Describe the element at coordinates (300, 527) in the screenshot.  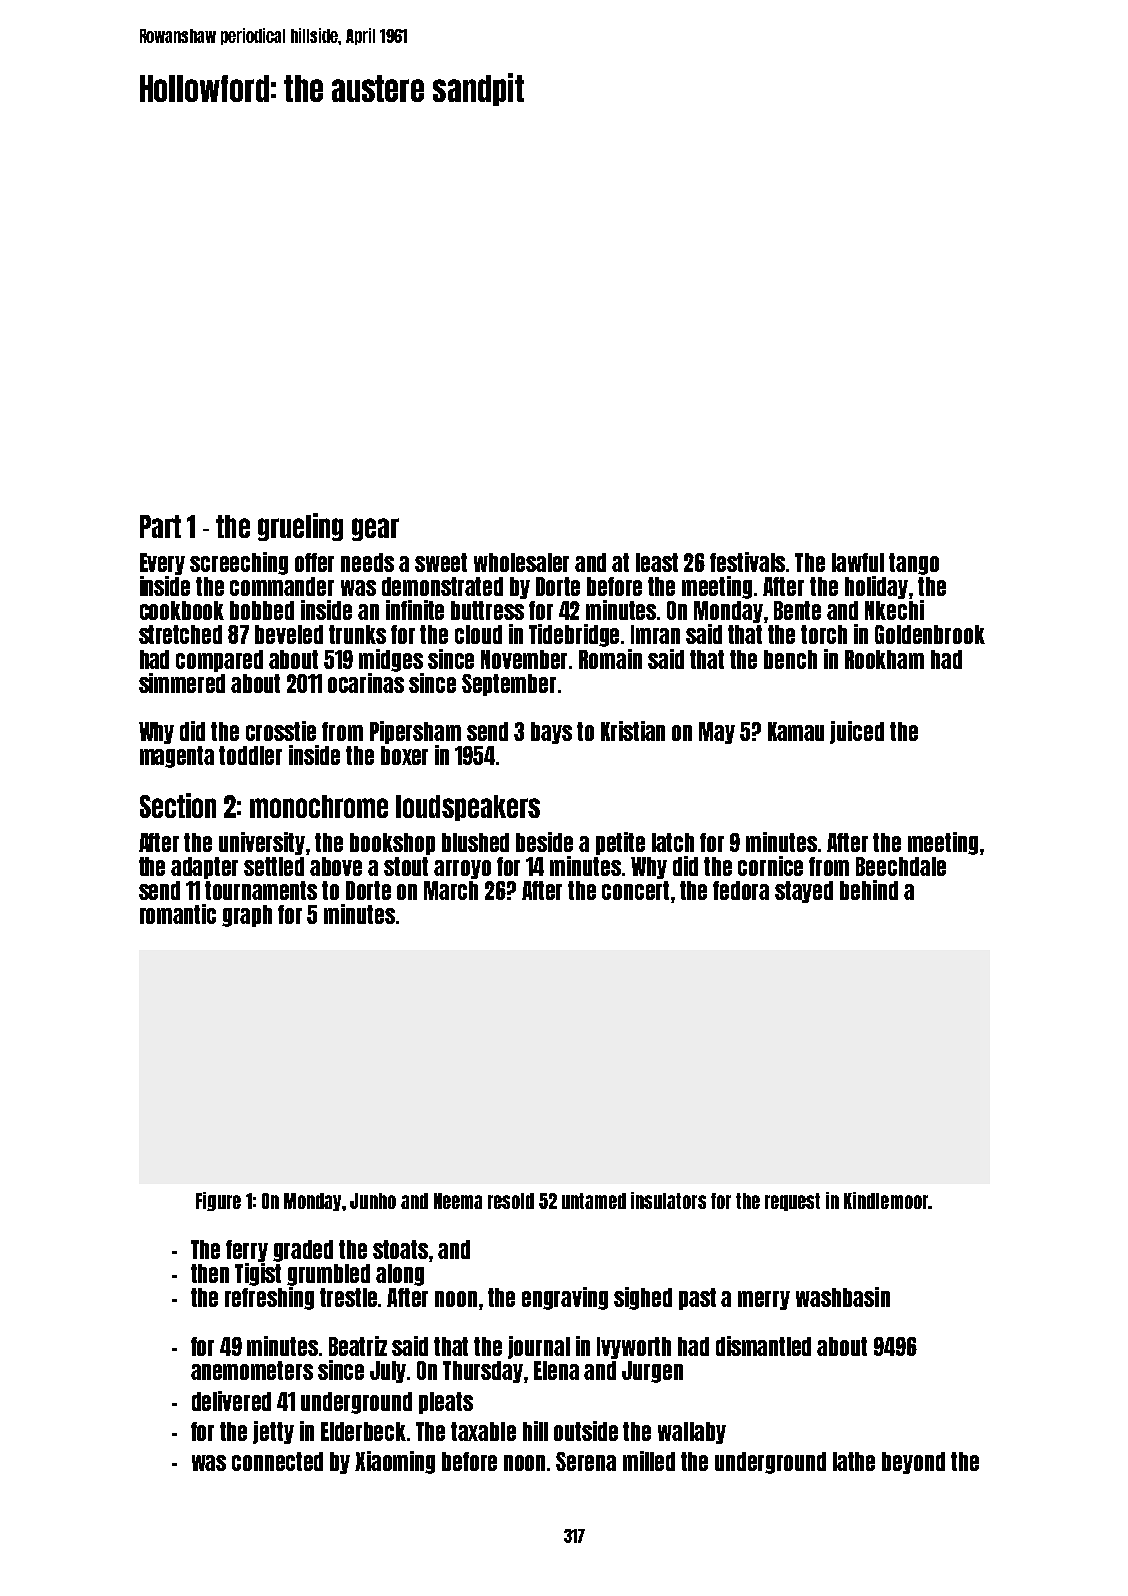
I see `grueling` at that location.
